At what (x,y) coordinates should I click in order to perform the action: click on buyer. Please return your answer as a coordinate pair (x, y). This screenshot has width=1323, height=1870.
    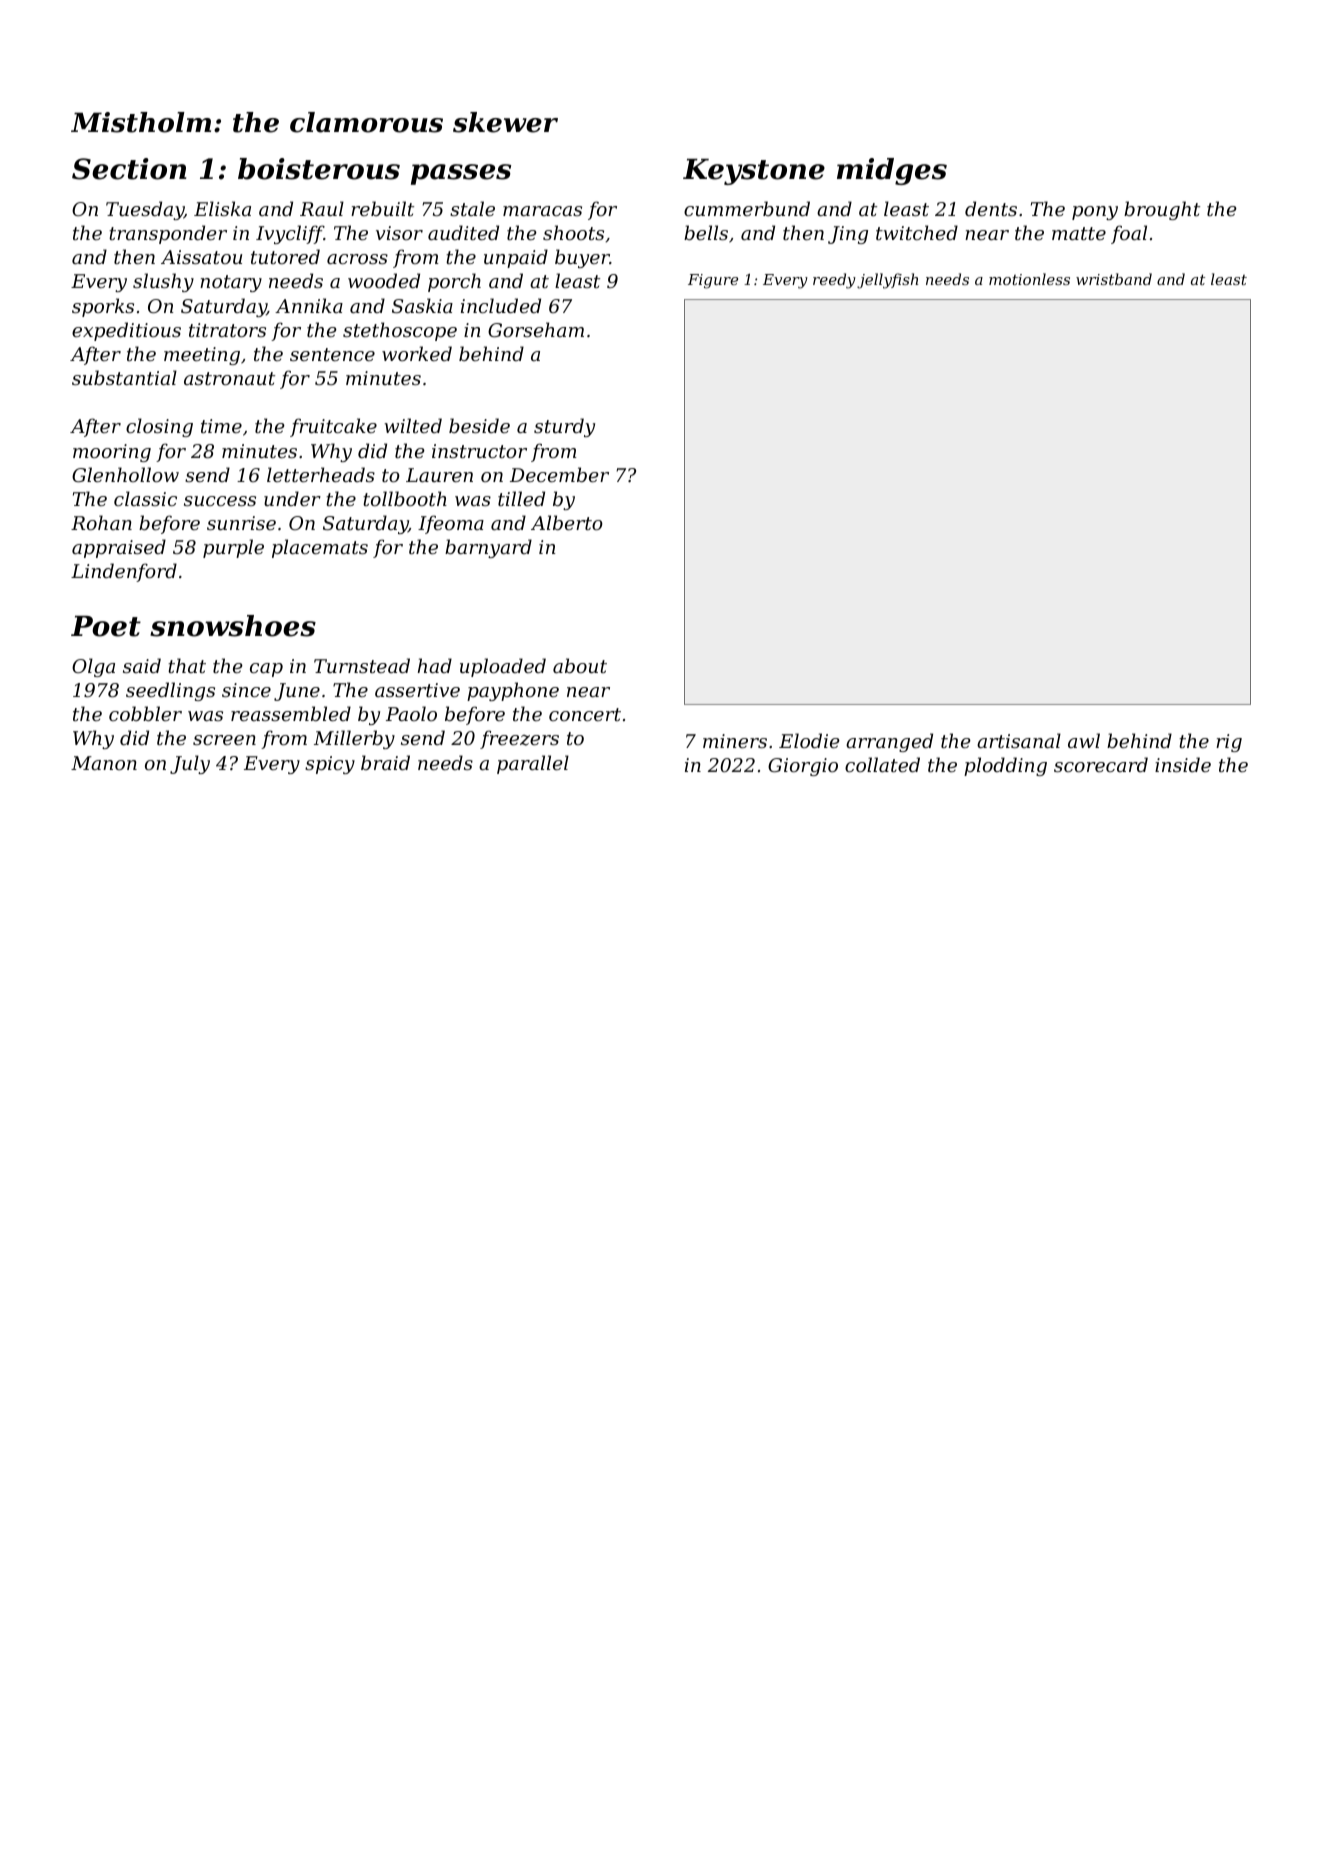
    Looking at the image, I should click on (582, 258).
